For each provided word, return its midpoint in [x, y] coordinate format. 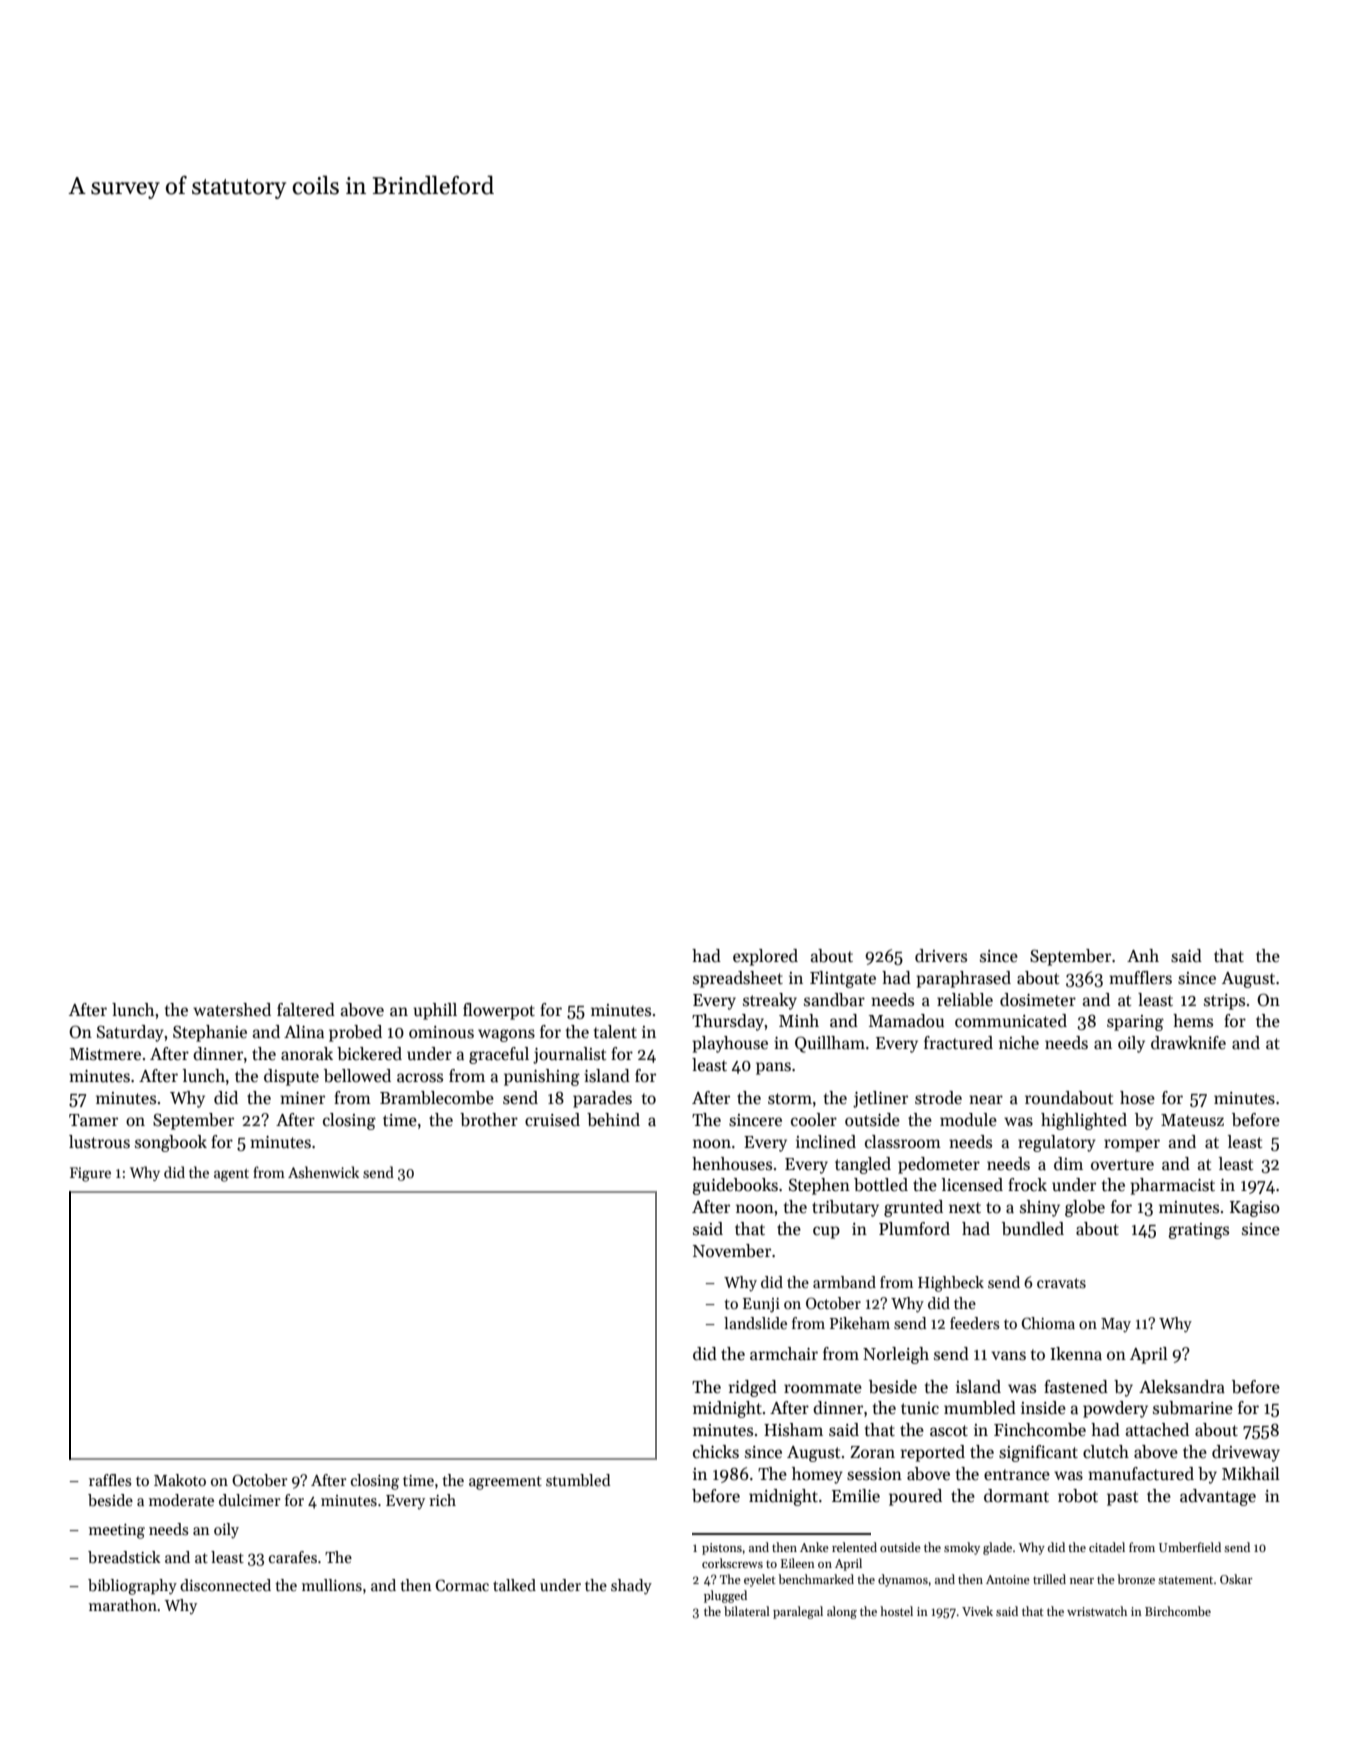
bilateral [747, 1611]
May [1116, 1325]
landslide [755, 1323]
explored [765, 957]
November [732, 1251]
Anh [1143, 955]
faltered [306, 1010]
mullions [332, 1585]
